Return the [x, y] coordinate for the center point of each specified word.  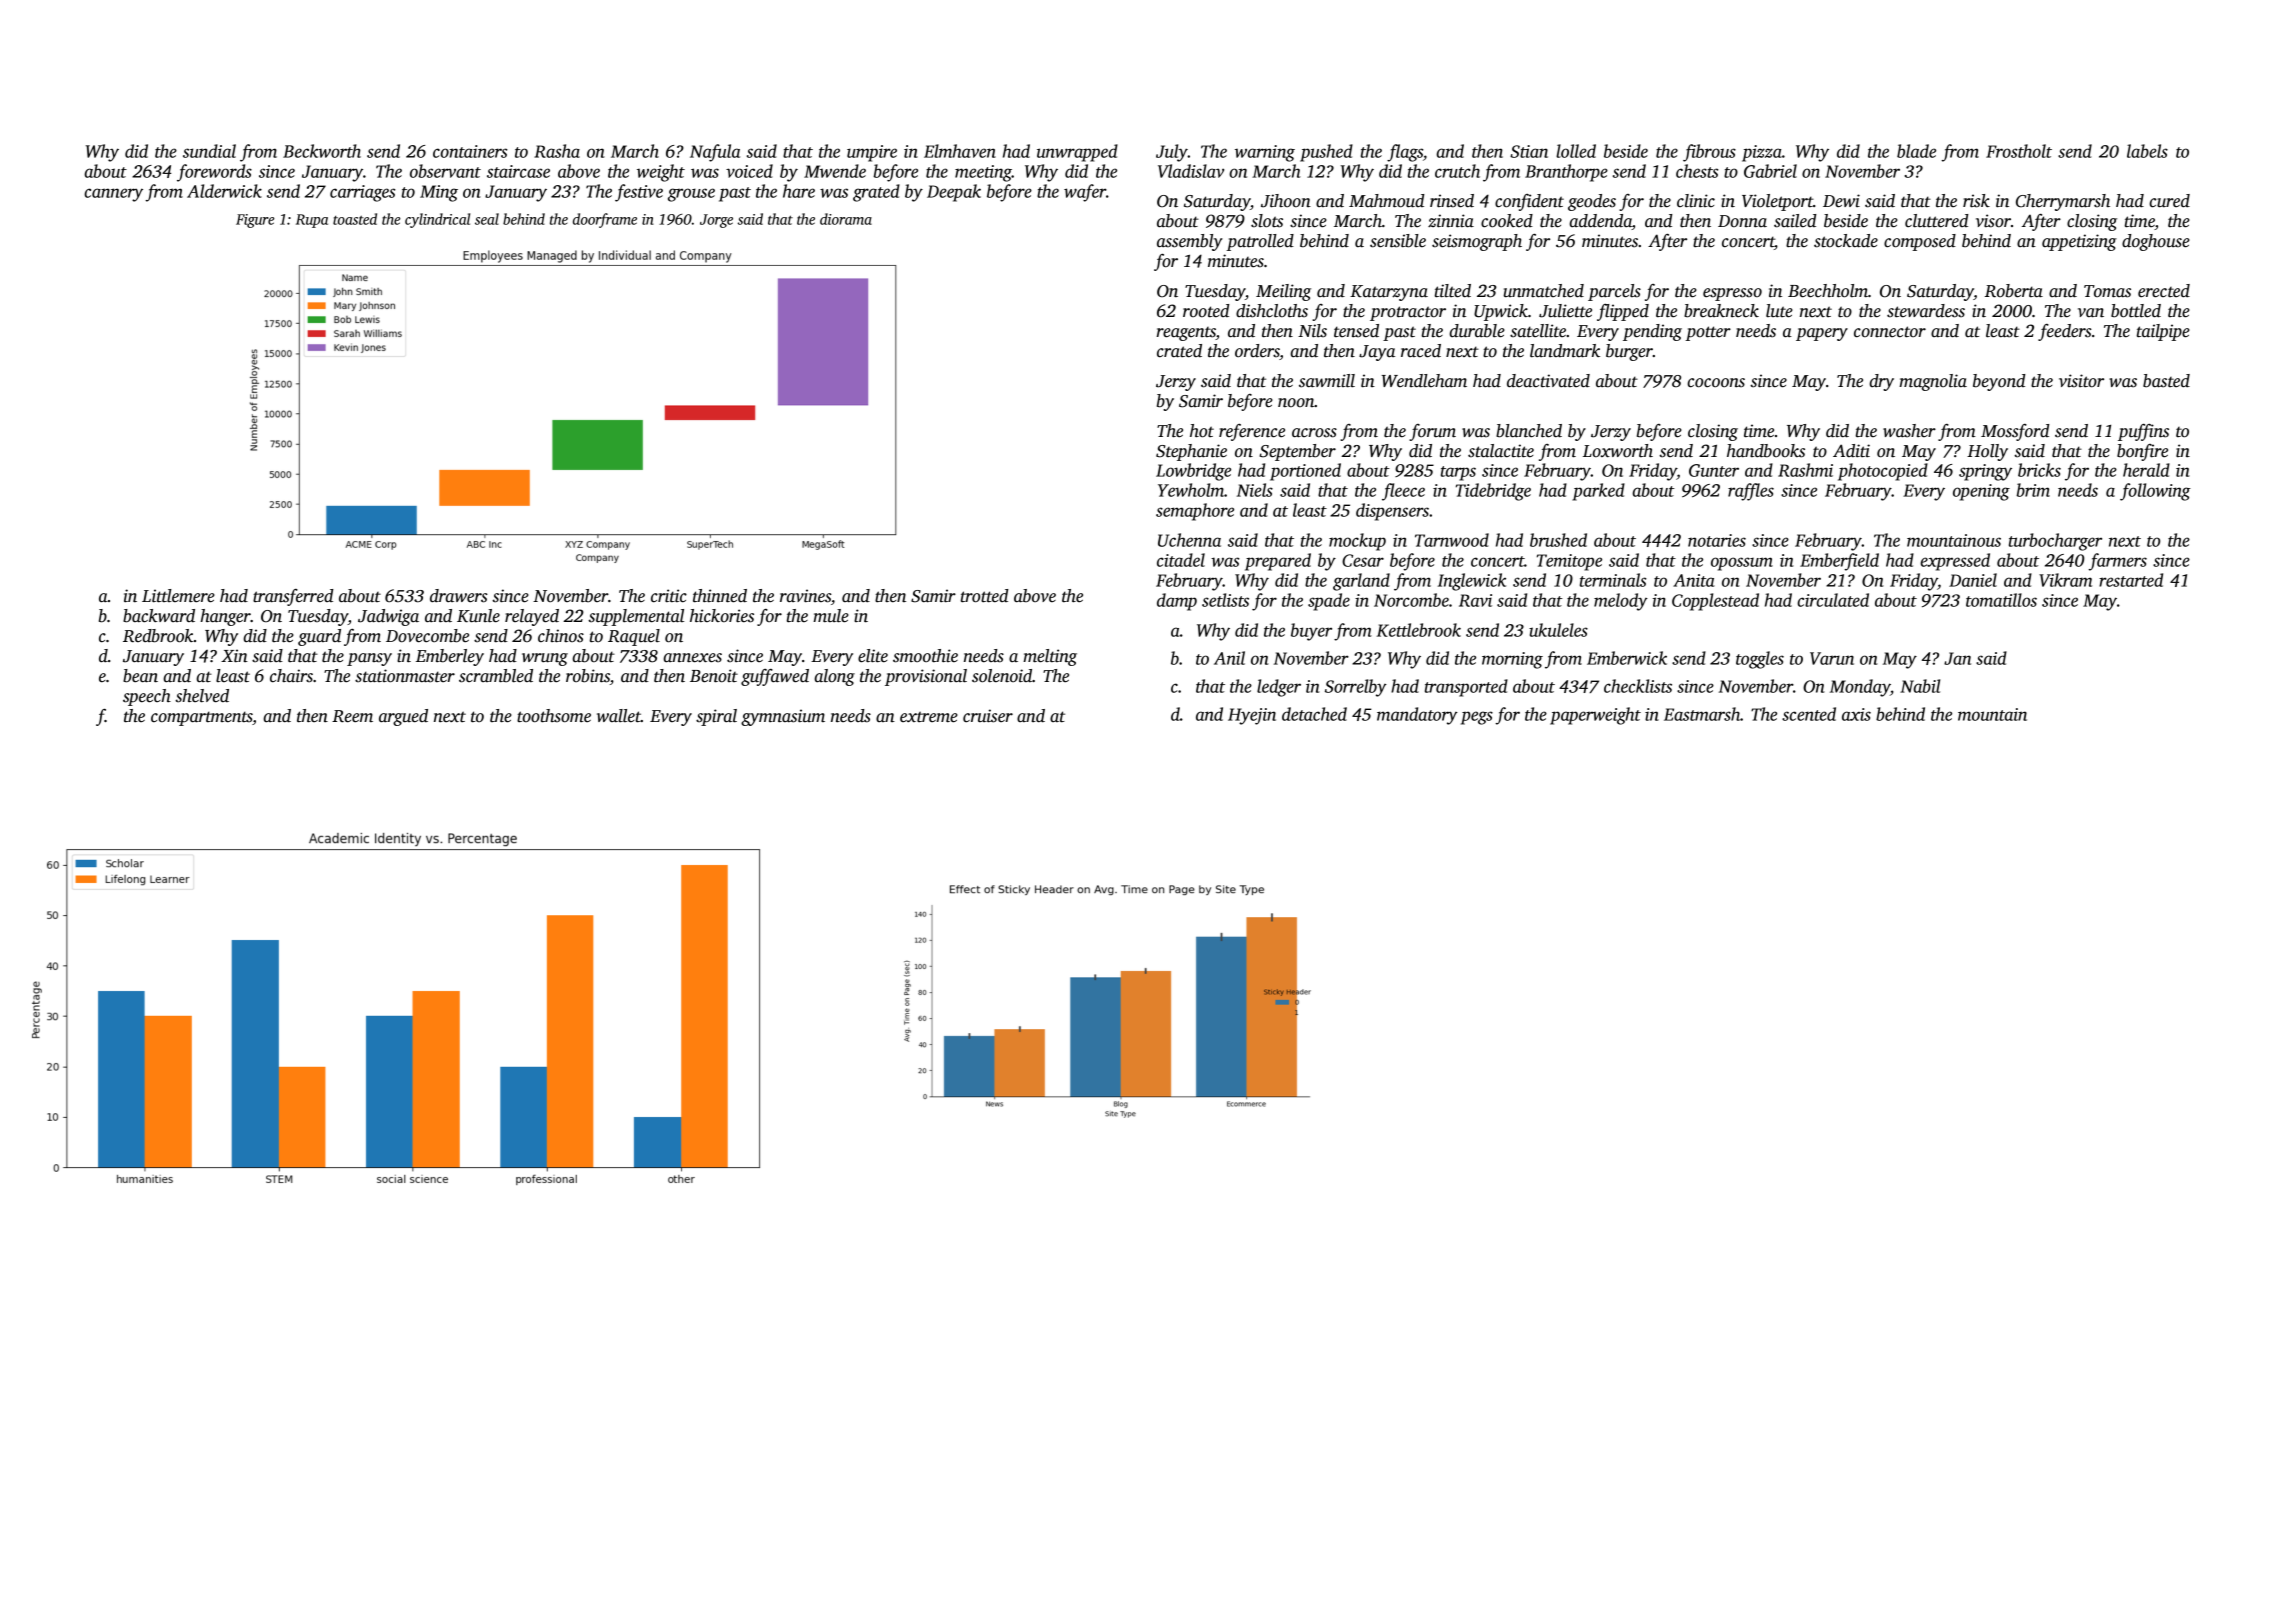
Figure [255, 221]
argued [403, 717]
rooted [1206, 311]
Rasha [557, 151]
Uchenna [1189, 540]
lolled [1576, 151]
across [1314, 433]
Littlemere [178, 596]
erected [2164, 291]
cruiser [988, 716]
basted [2166, 381]
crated [1179, 351]
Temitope [1569, 562]
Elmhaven [960, 151]
